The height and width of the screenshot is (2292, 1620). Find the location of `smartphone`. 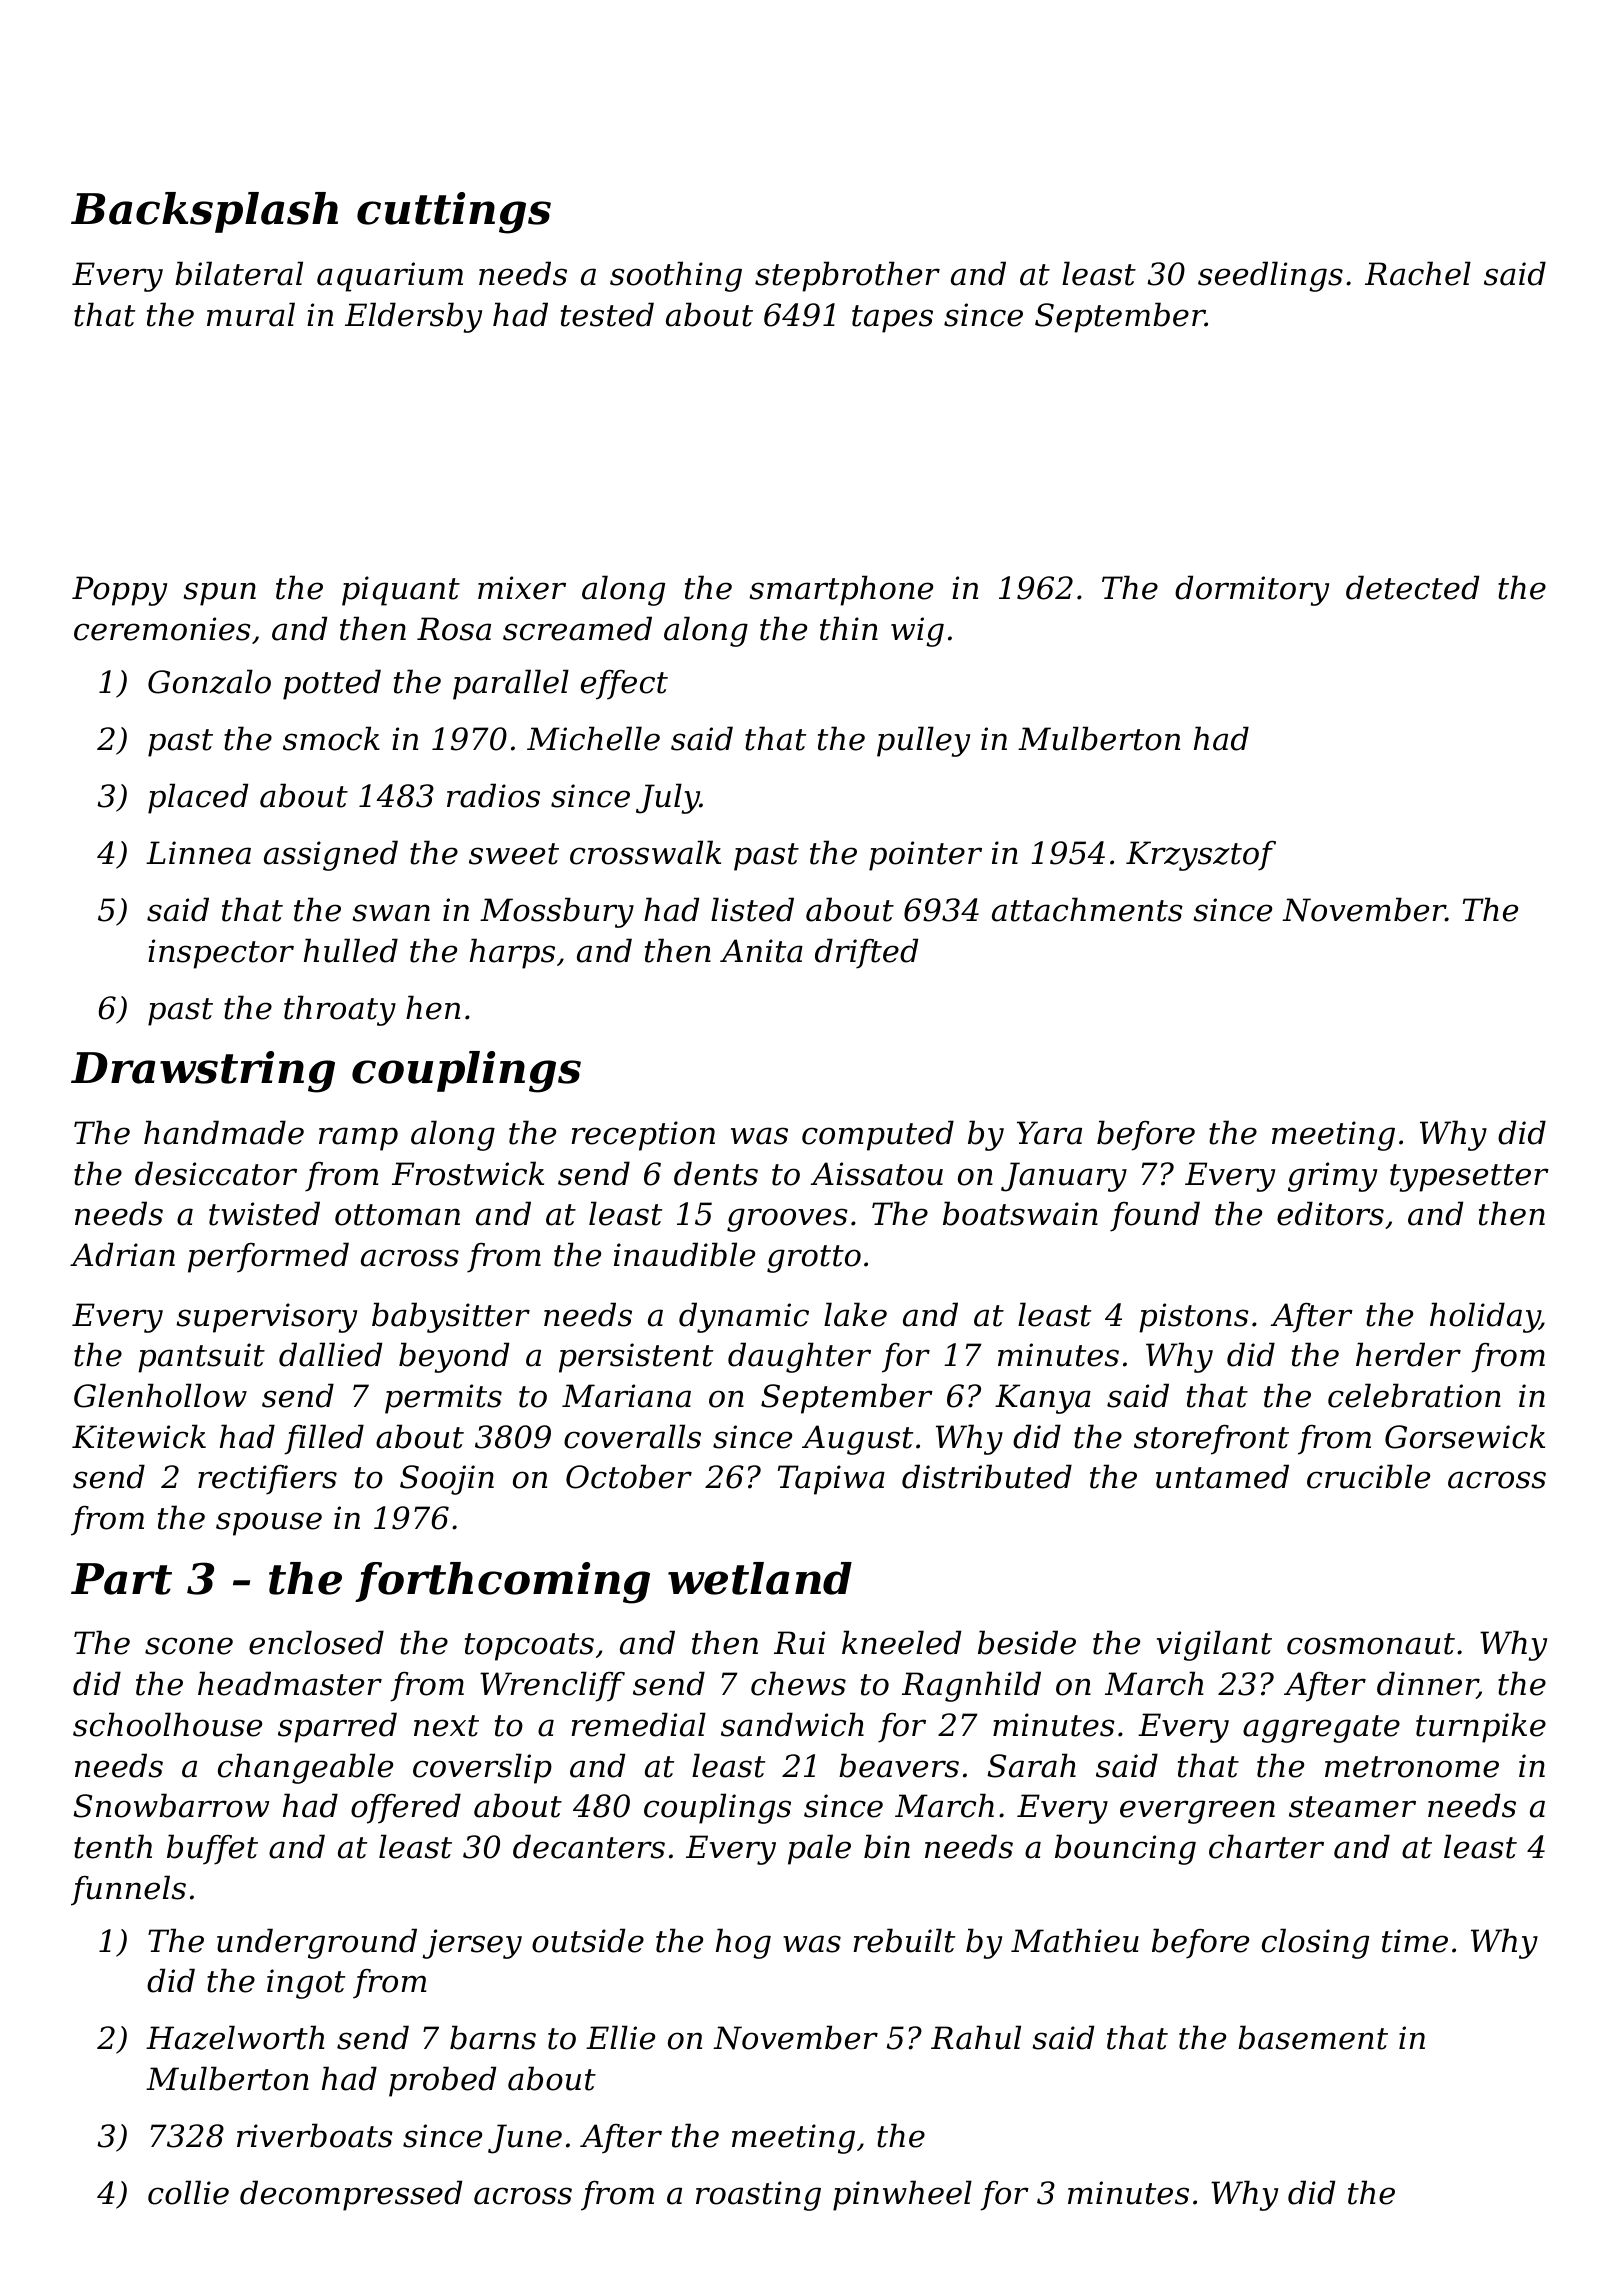

smartphone is located at coordinates (841, 590).
